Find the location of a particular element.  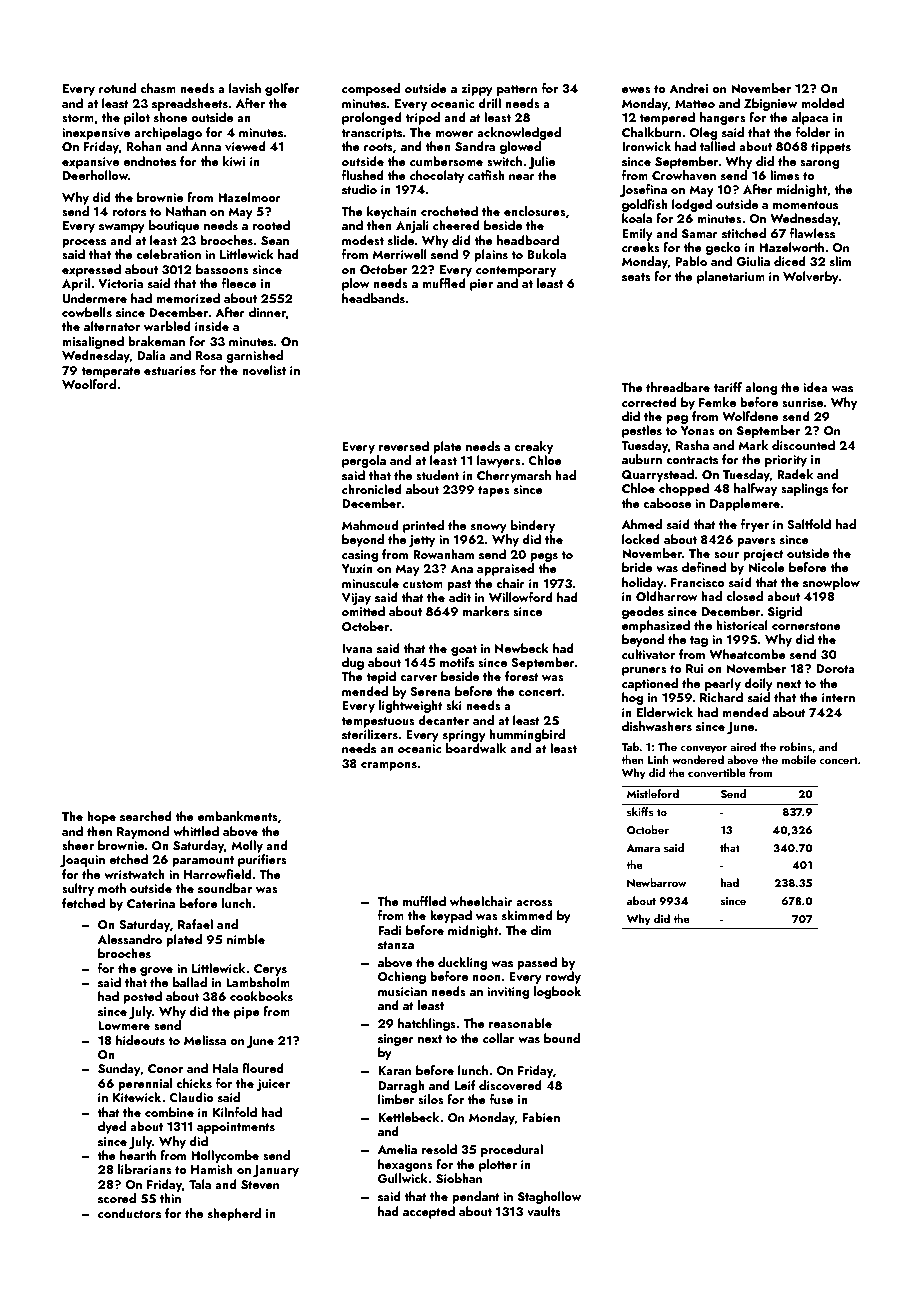

Conor is located at coordinates (165, 1068).
